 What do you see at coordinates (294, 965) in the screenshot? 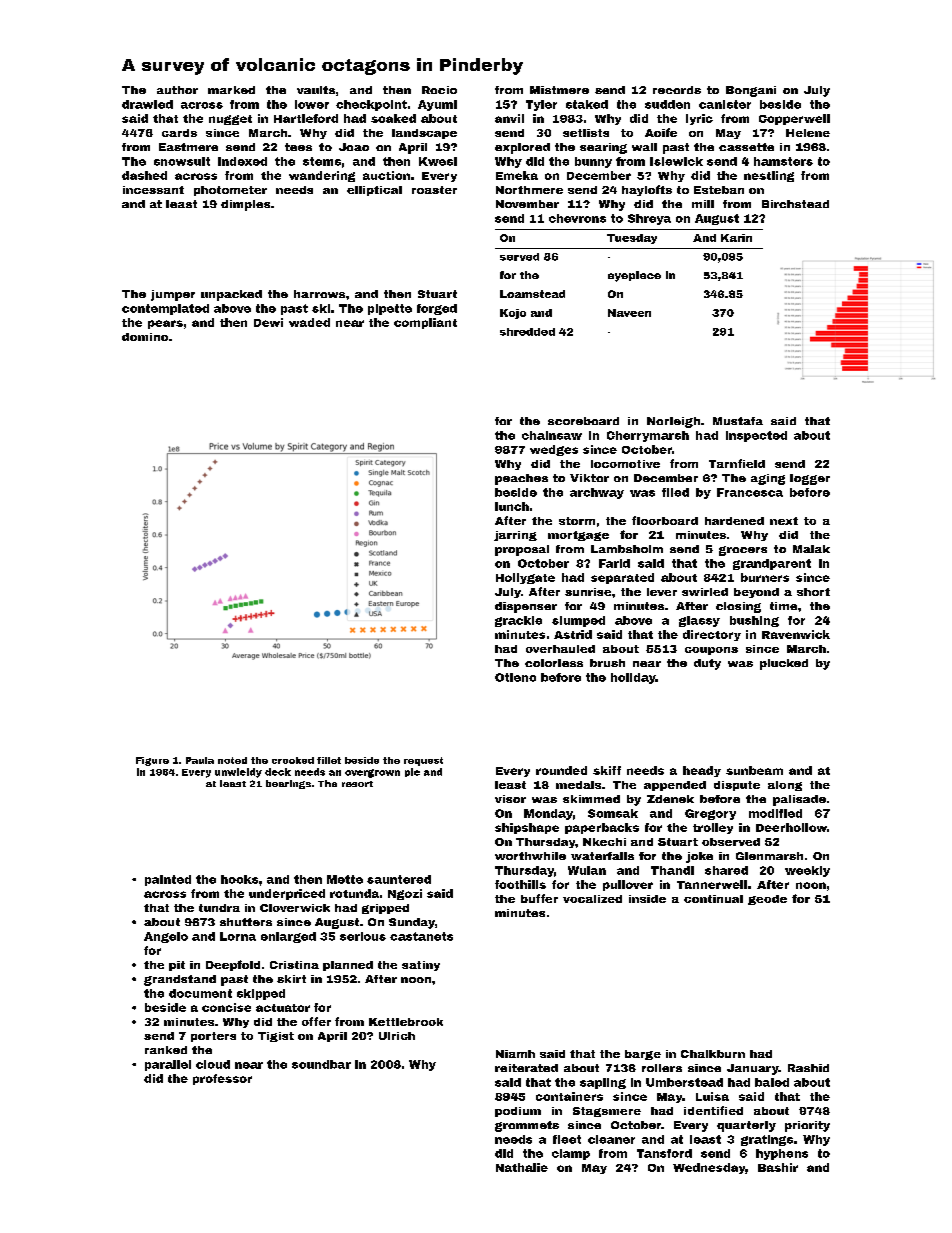
I see `Cristina` at bounding box center [294, 965].
